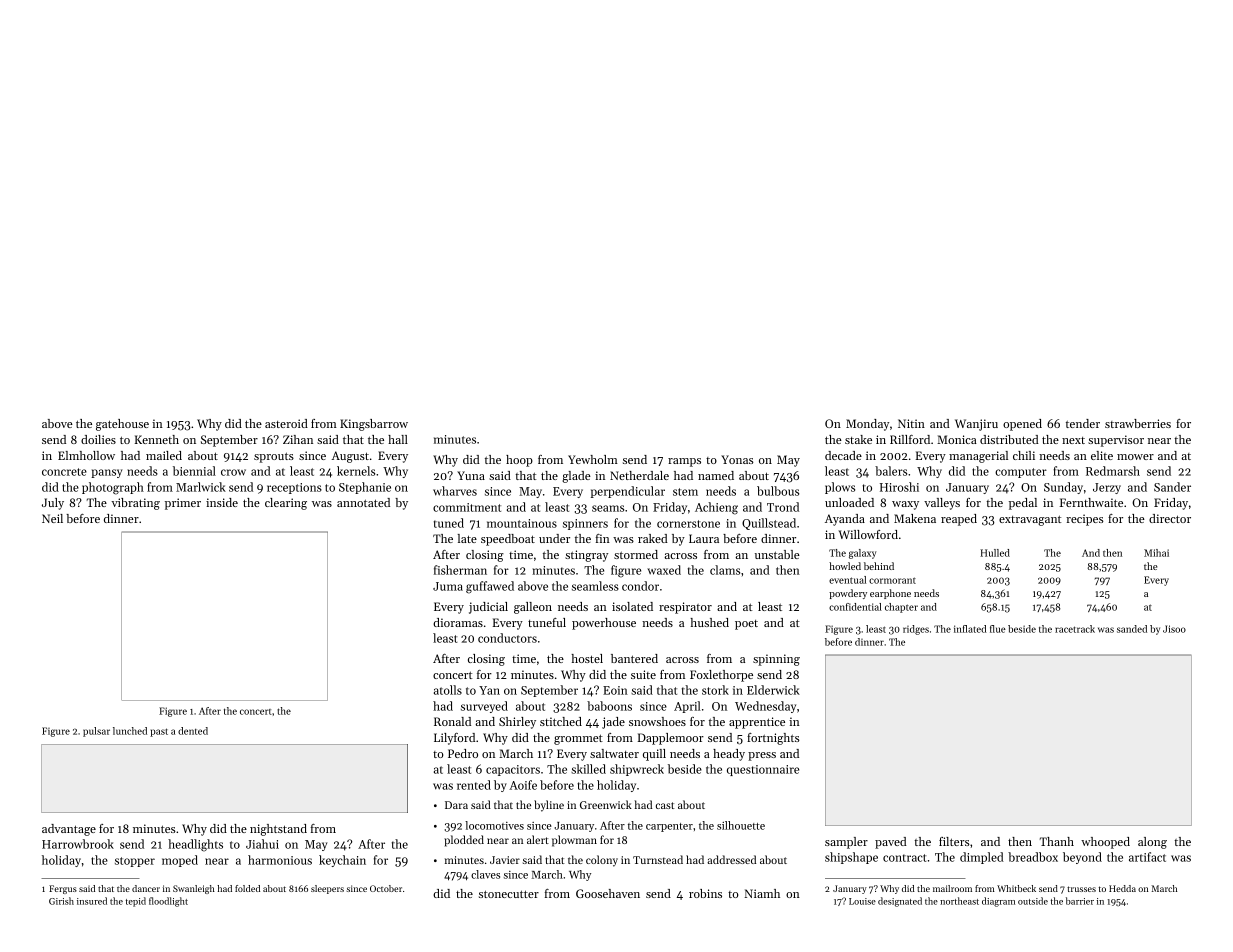  What do you see at coordinates (982, 858) in the screenshot?
I see `dimpled` at bounding box center [982, 858].
